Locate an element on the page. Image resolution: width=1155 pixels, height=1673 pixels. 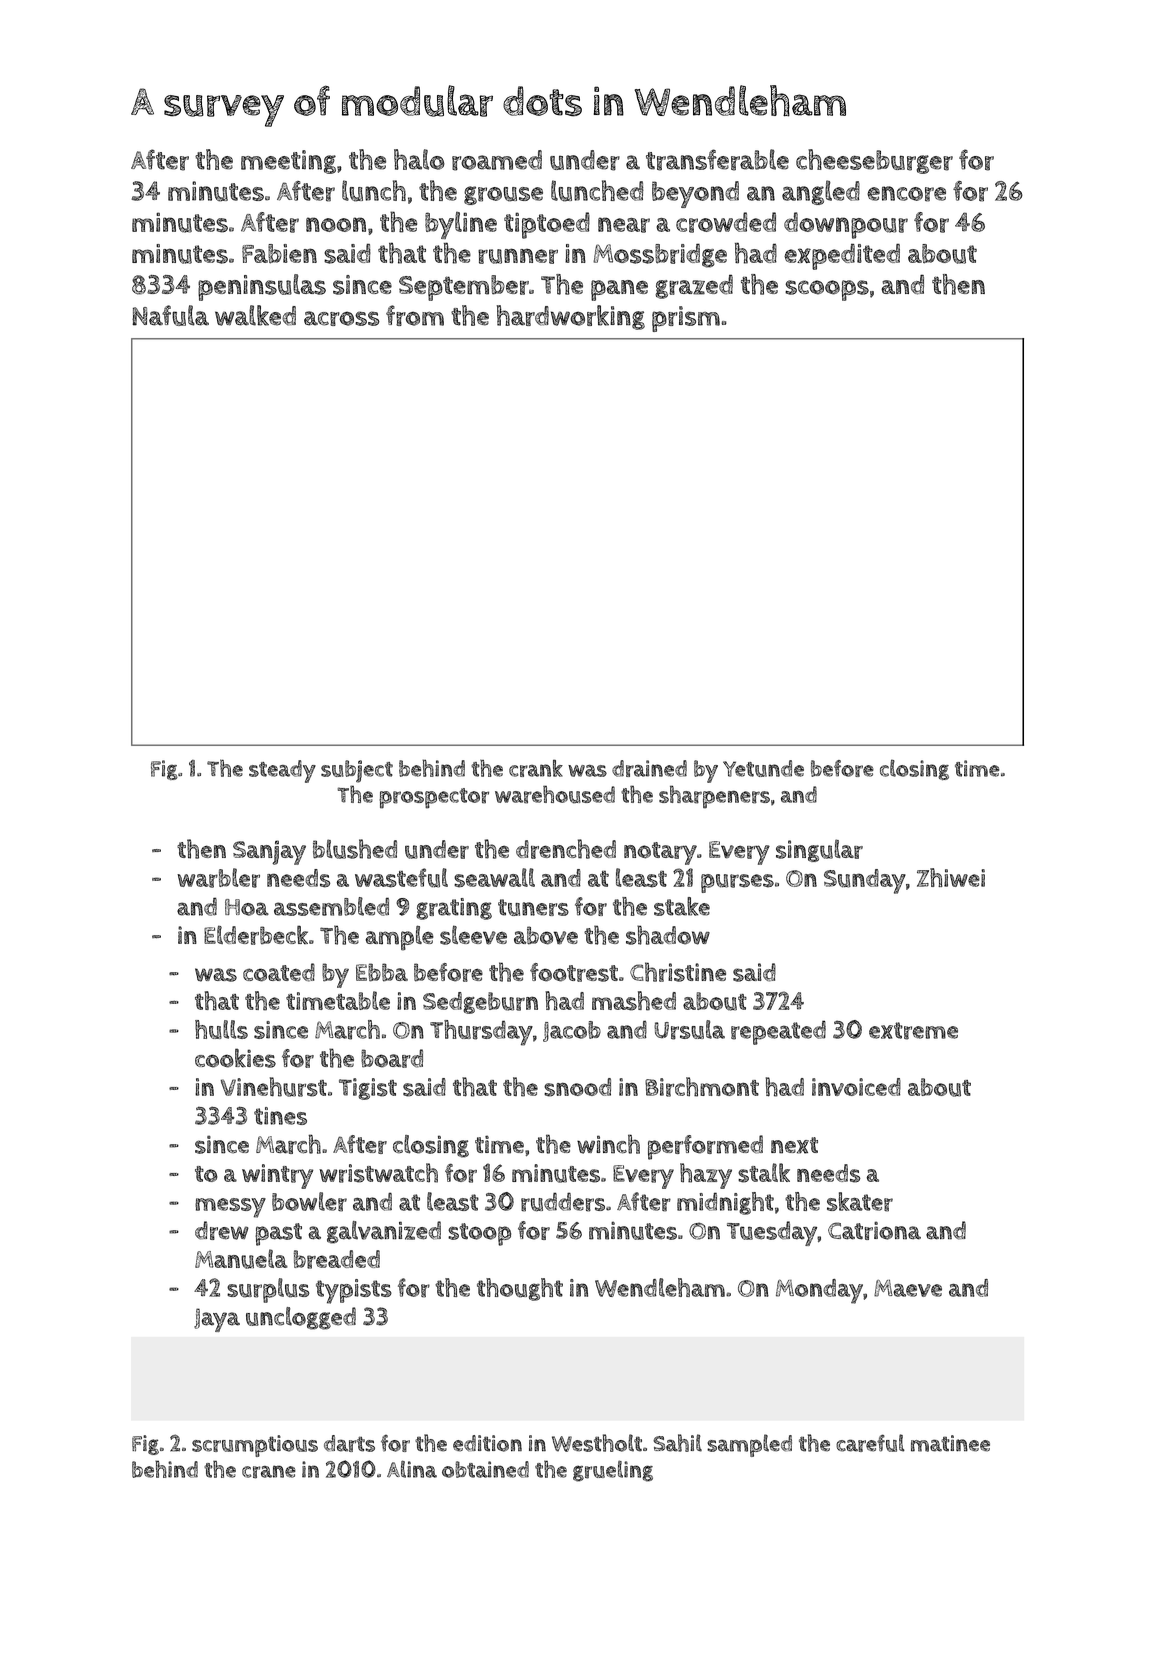
Zhiwei is located at coordinates (951, 877).
